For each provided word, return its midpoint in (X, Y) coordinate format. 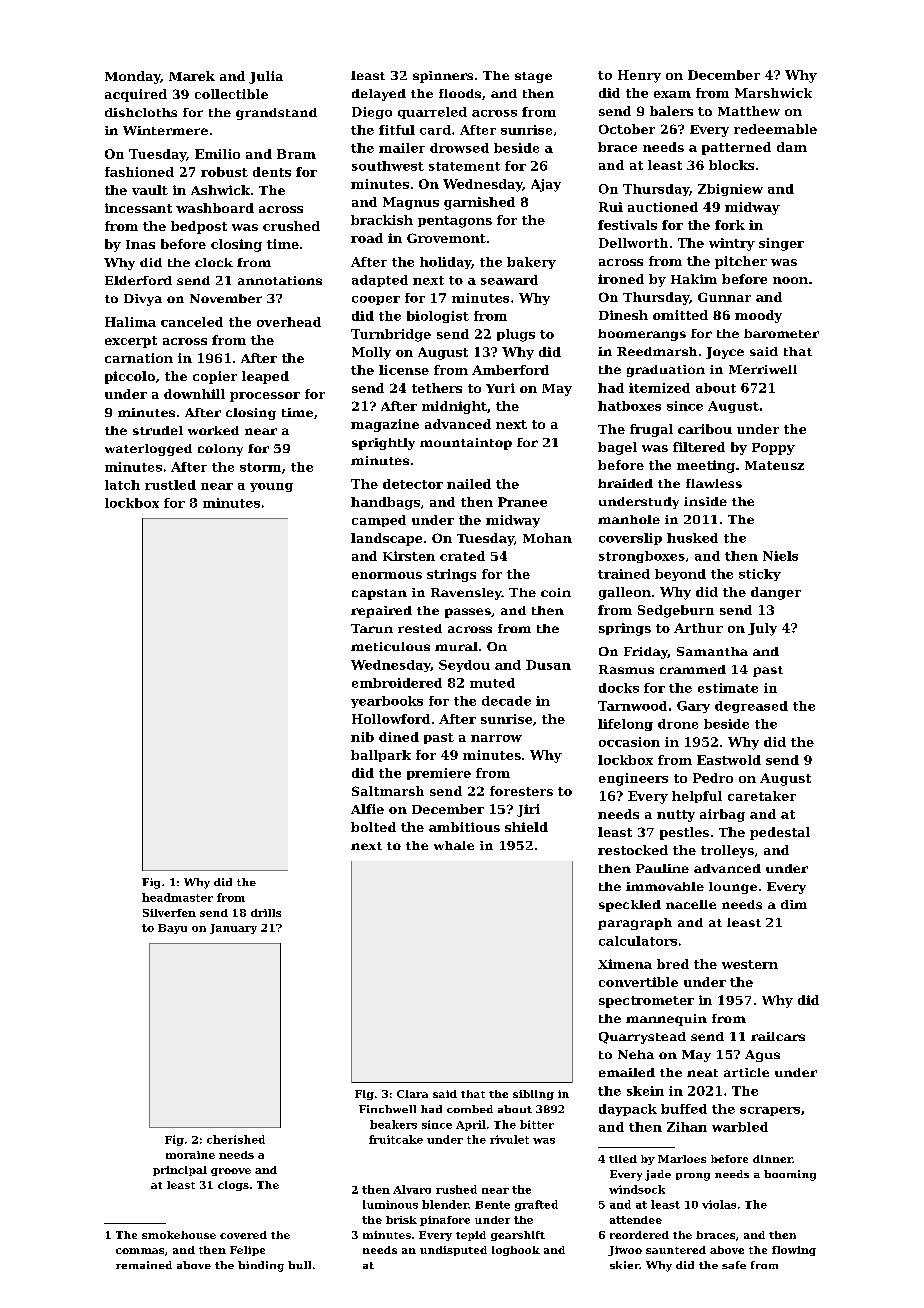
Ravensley (466, 594)
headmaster (177, 897)
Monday (132, 77)
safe (734, 1265)
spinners (443, 77)
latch (122, 485)
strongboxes (642, 557)
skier (624, 1265)
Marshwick (773, 93)
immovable (665, 886)
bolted (373, 827)
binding (261, 1266)
